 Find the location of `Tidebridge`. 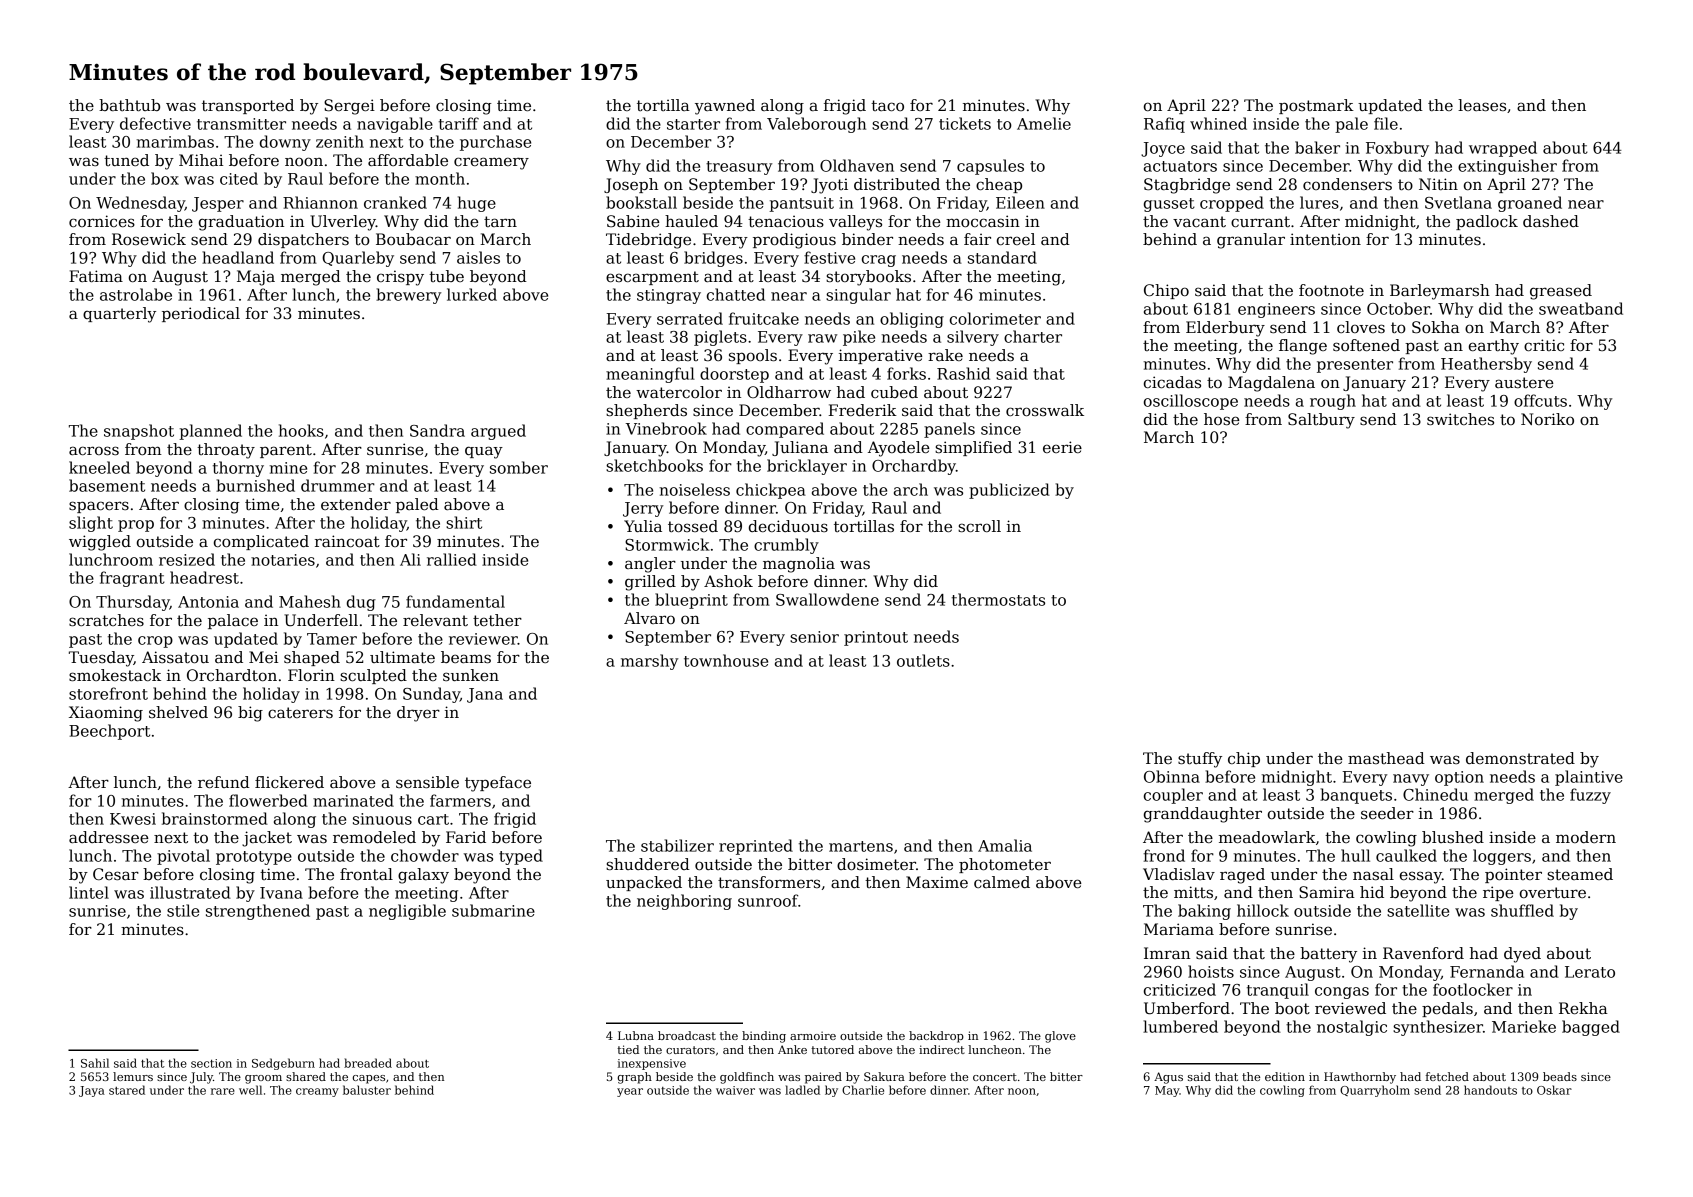

Tidebridge is located at coordinates (648, 241).
